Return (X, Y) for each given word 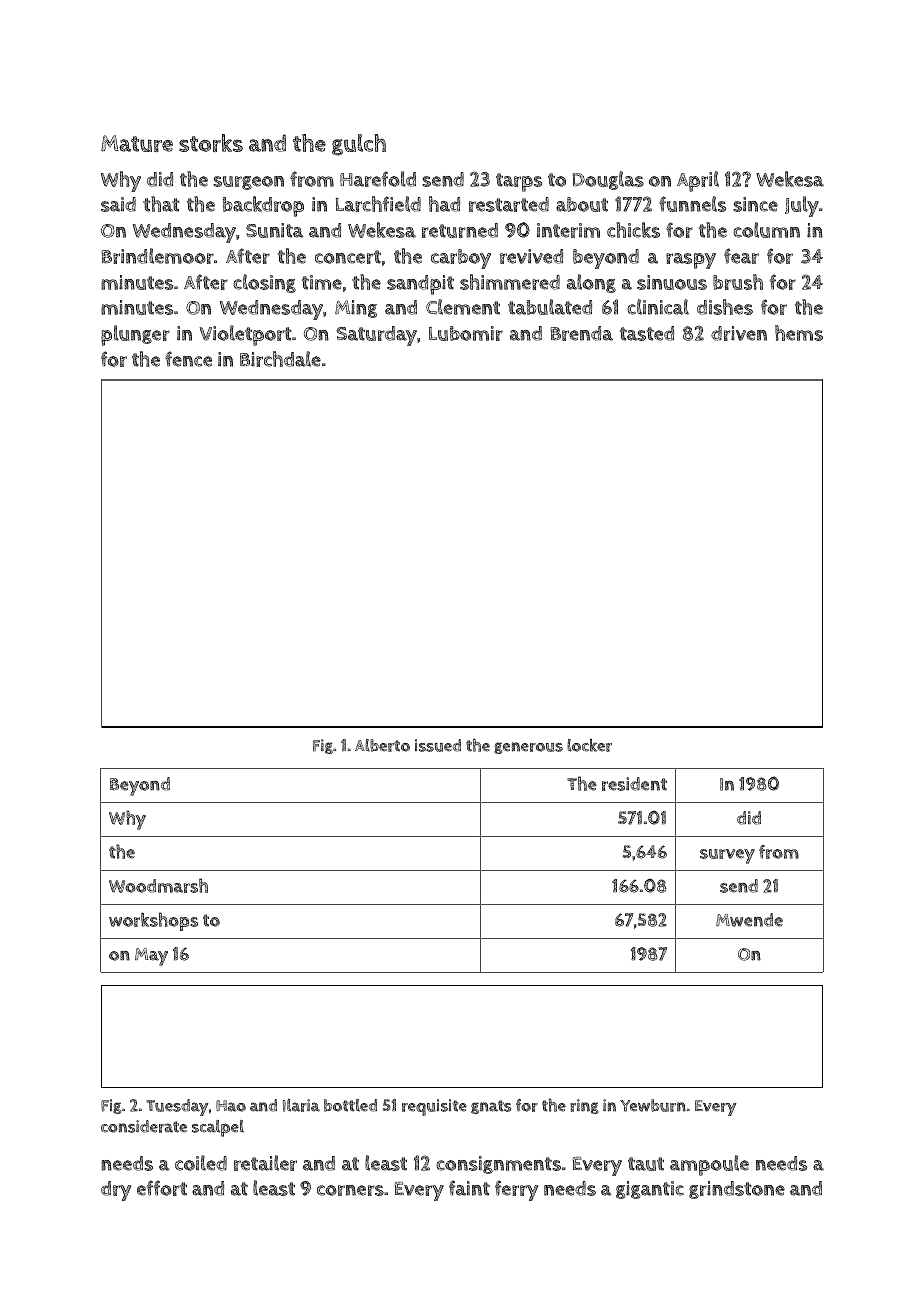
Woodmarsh (158, 885)
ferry (516, 1190)
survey (727, 856)
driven (739, 333)
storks (211, 143)
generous (528, 748)
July (802, 206)
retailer (265, 1163)
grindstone (737, 1190)
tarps (519, 182)
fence (188, 359)
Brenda (581, 333)
